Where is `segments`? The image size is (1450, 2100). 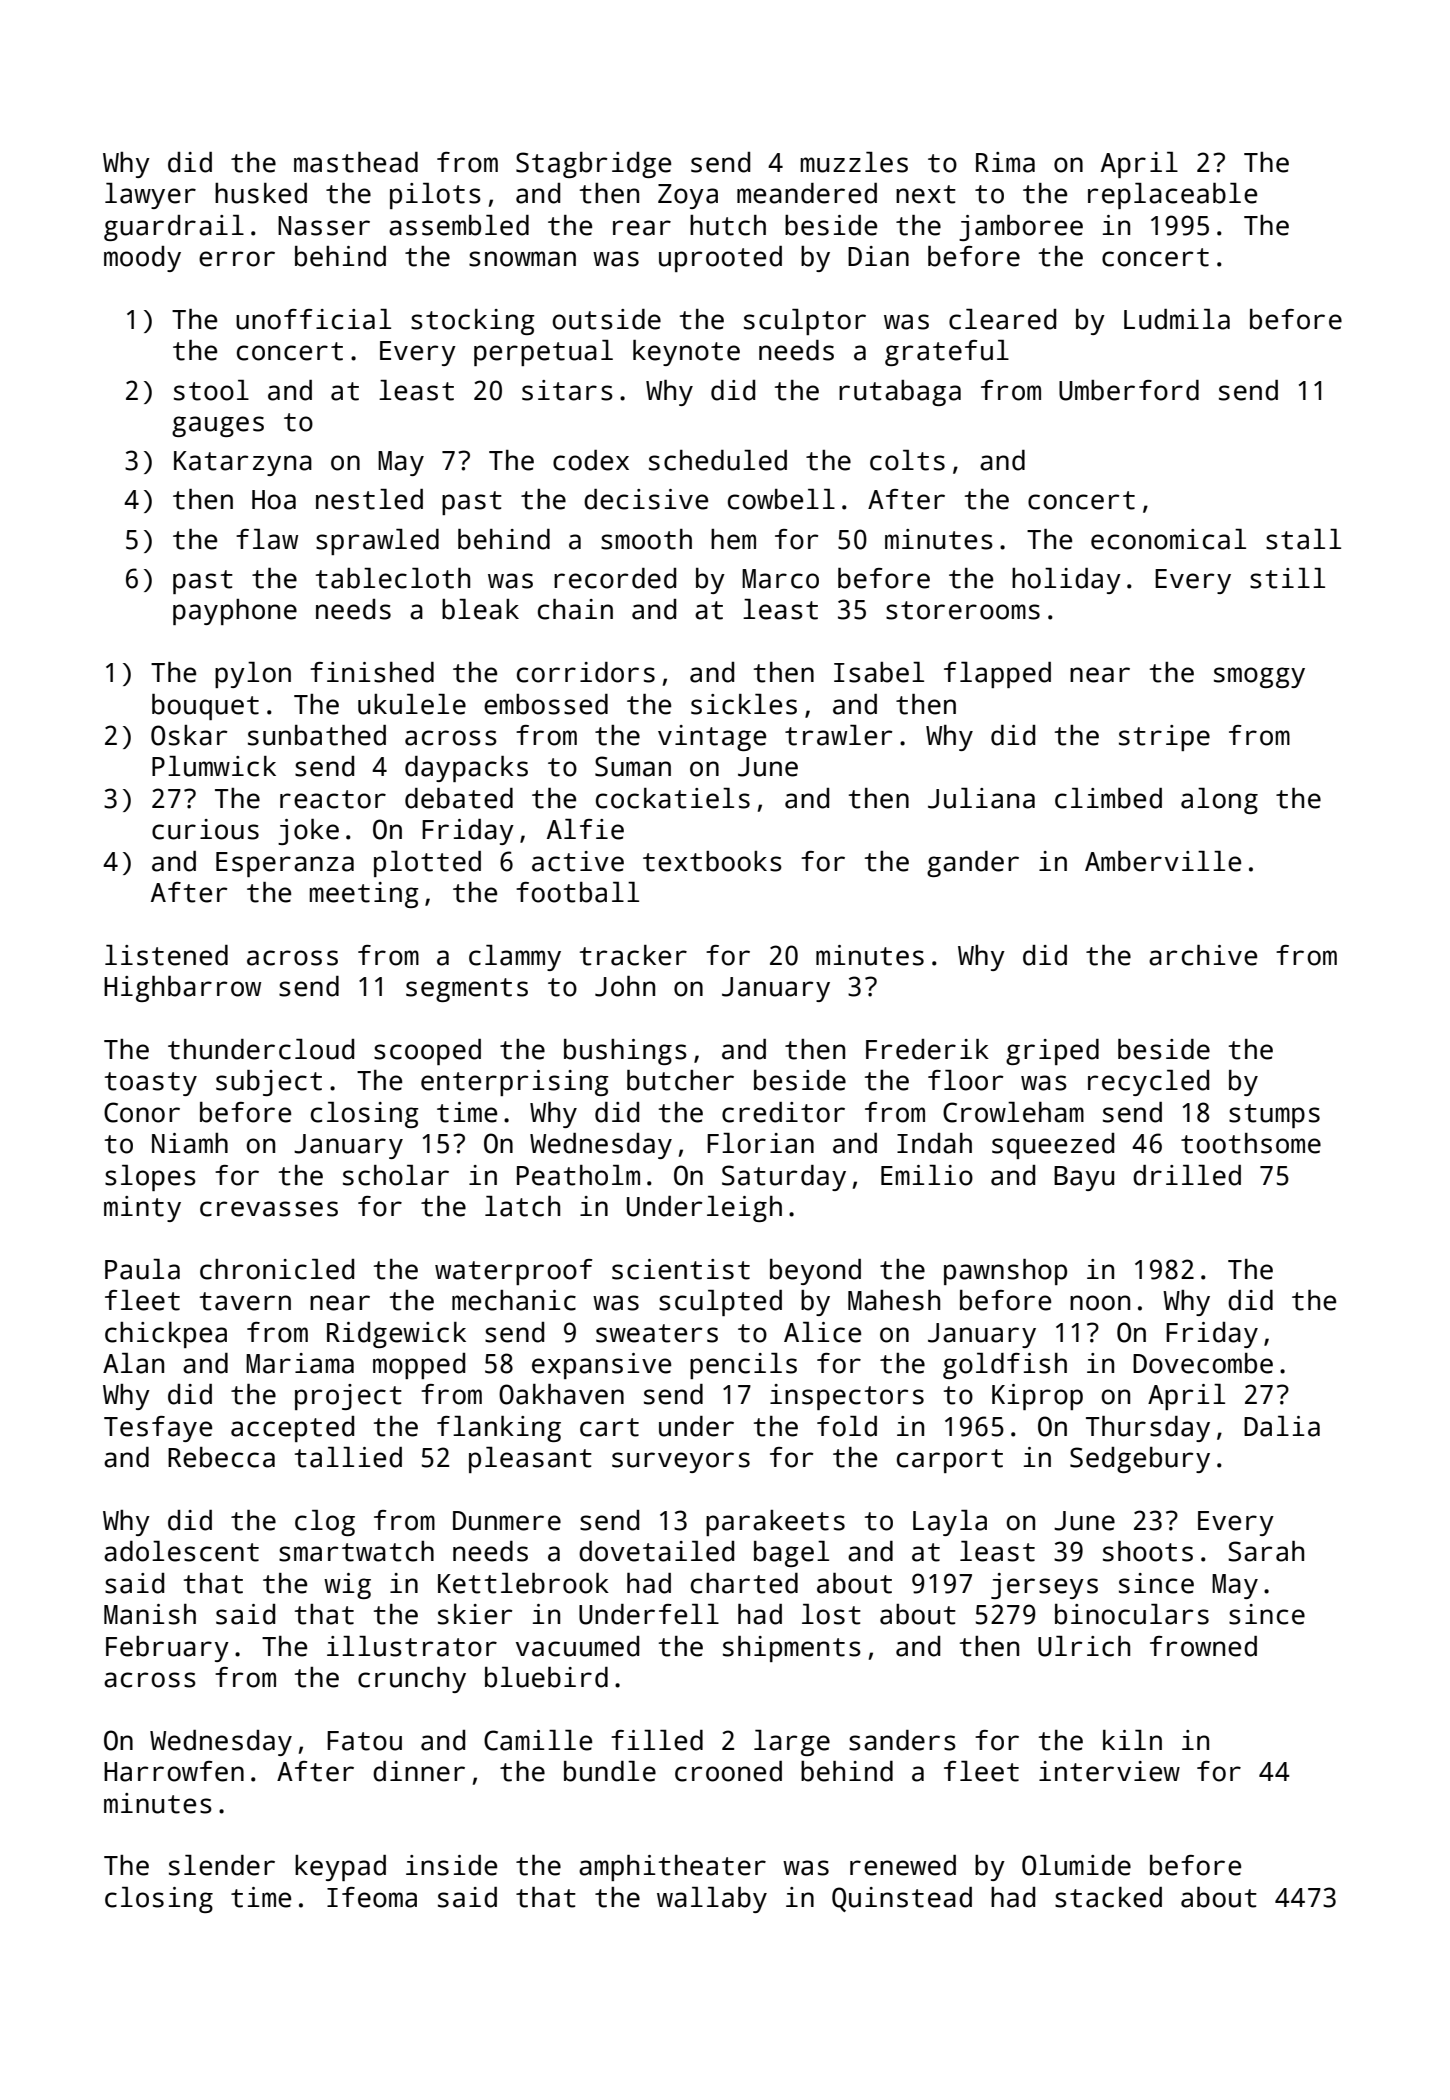 segments is located at coordinates (467, 990).
